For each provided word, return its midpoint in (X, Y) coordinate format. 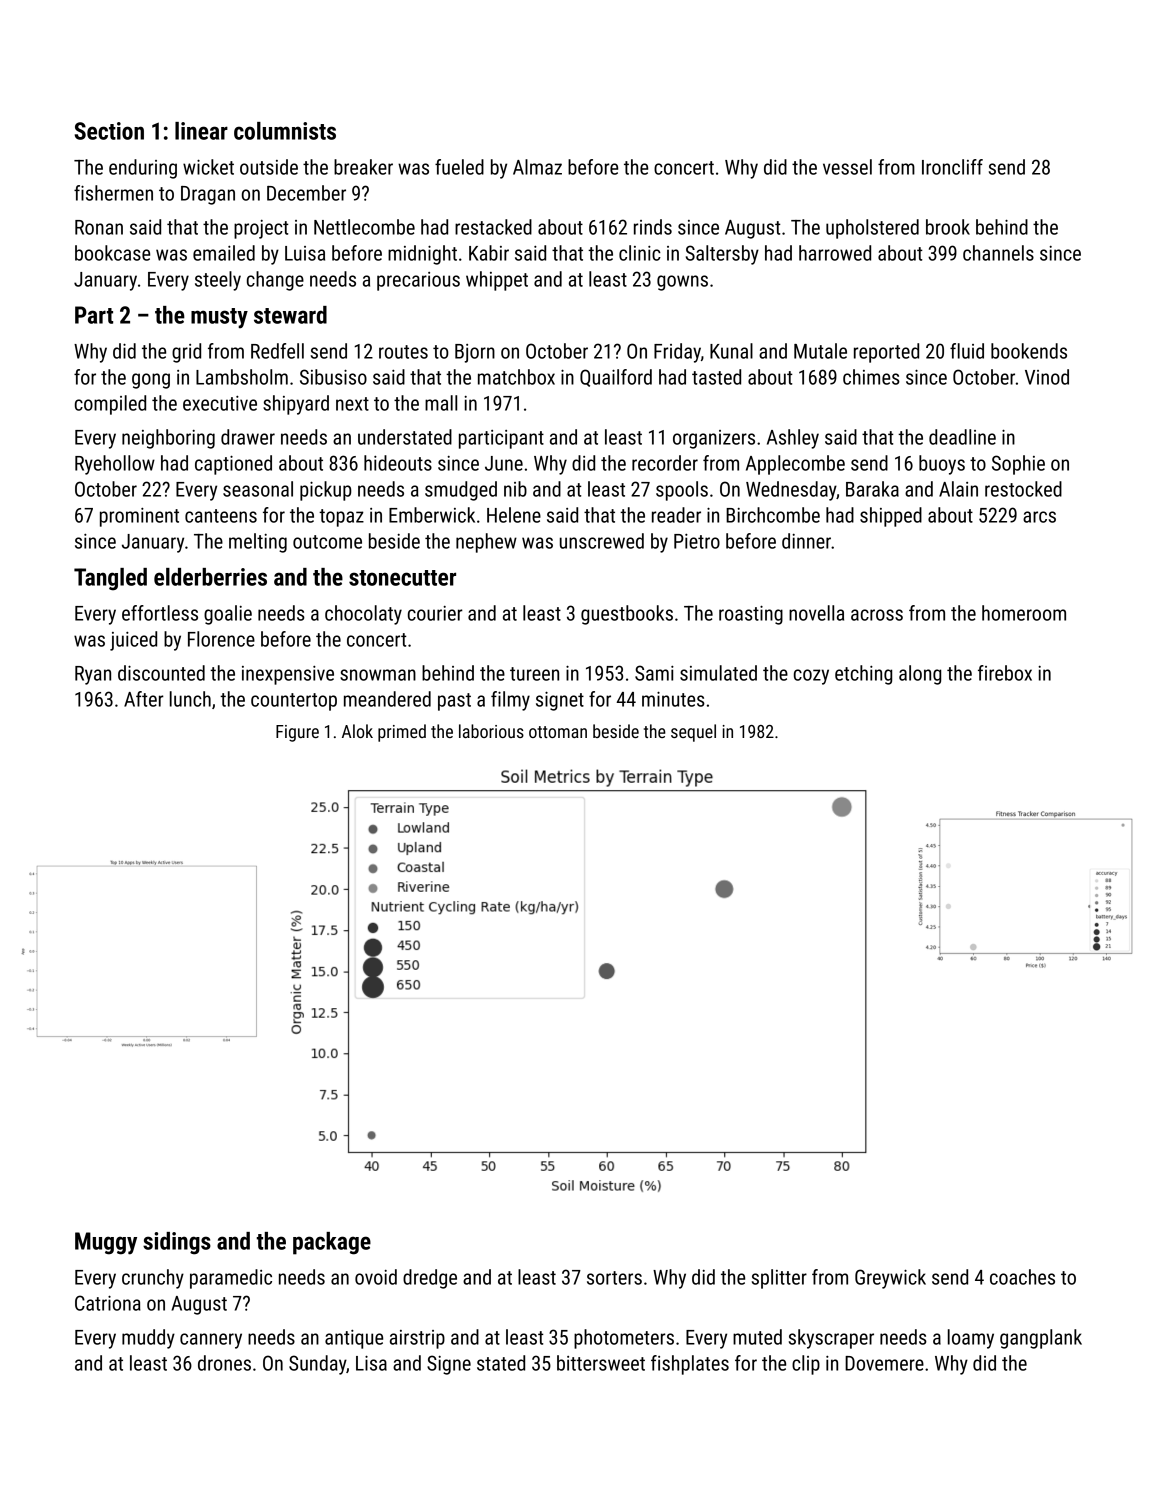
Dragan (208, 195)
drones (224, 1363)
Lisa (371, 1363)
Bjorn (475, 353)
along (920, 675)
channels (998, 253)
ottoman (558, 732)
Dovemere (884, 1363)
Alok (357, 731)
